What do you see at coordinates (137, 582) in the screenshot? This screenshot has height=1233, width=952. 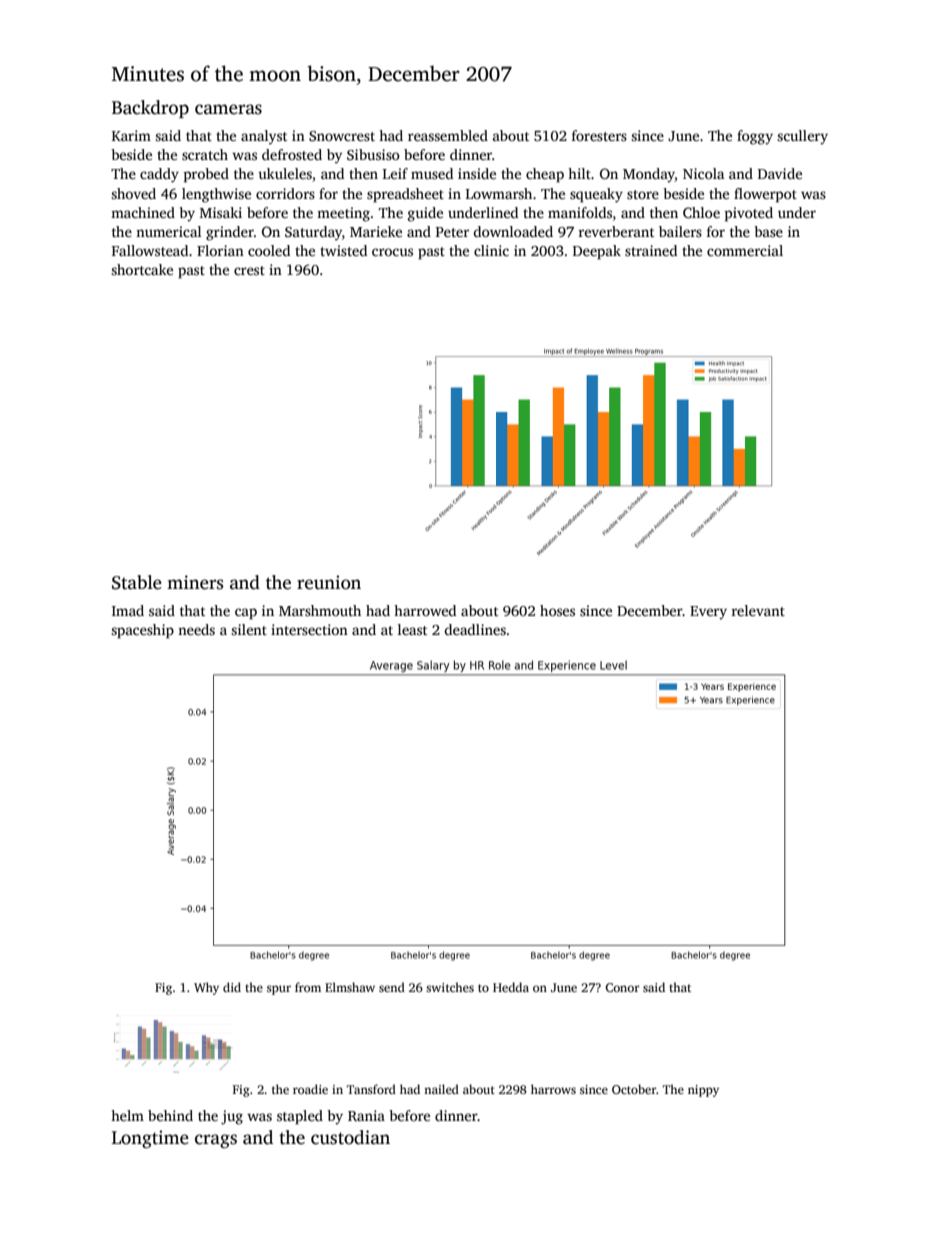 I see `Stable` at bounding box center [137, 582].
